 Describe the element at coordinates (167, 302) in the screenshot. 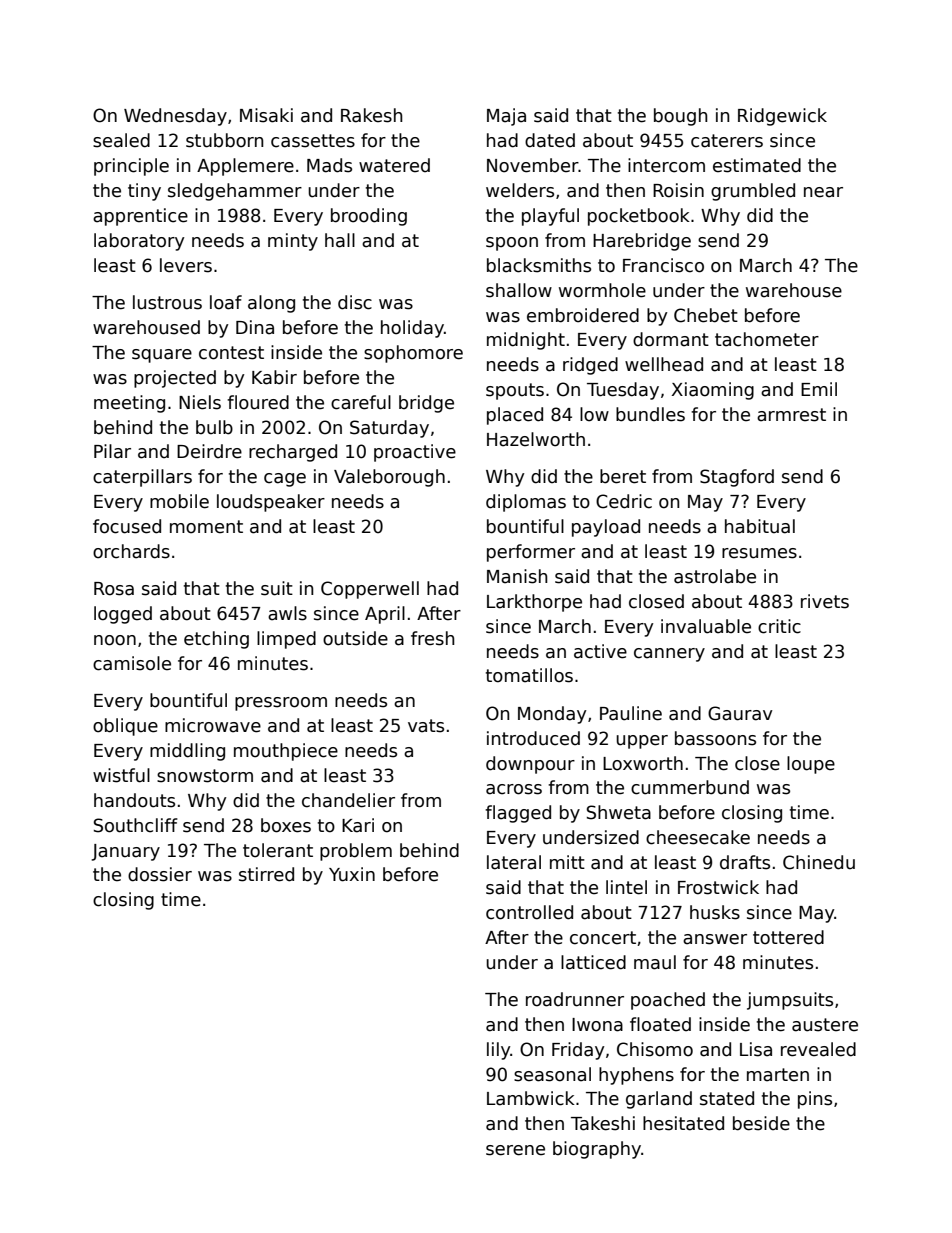

I see `lustrous` at that location.
